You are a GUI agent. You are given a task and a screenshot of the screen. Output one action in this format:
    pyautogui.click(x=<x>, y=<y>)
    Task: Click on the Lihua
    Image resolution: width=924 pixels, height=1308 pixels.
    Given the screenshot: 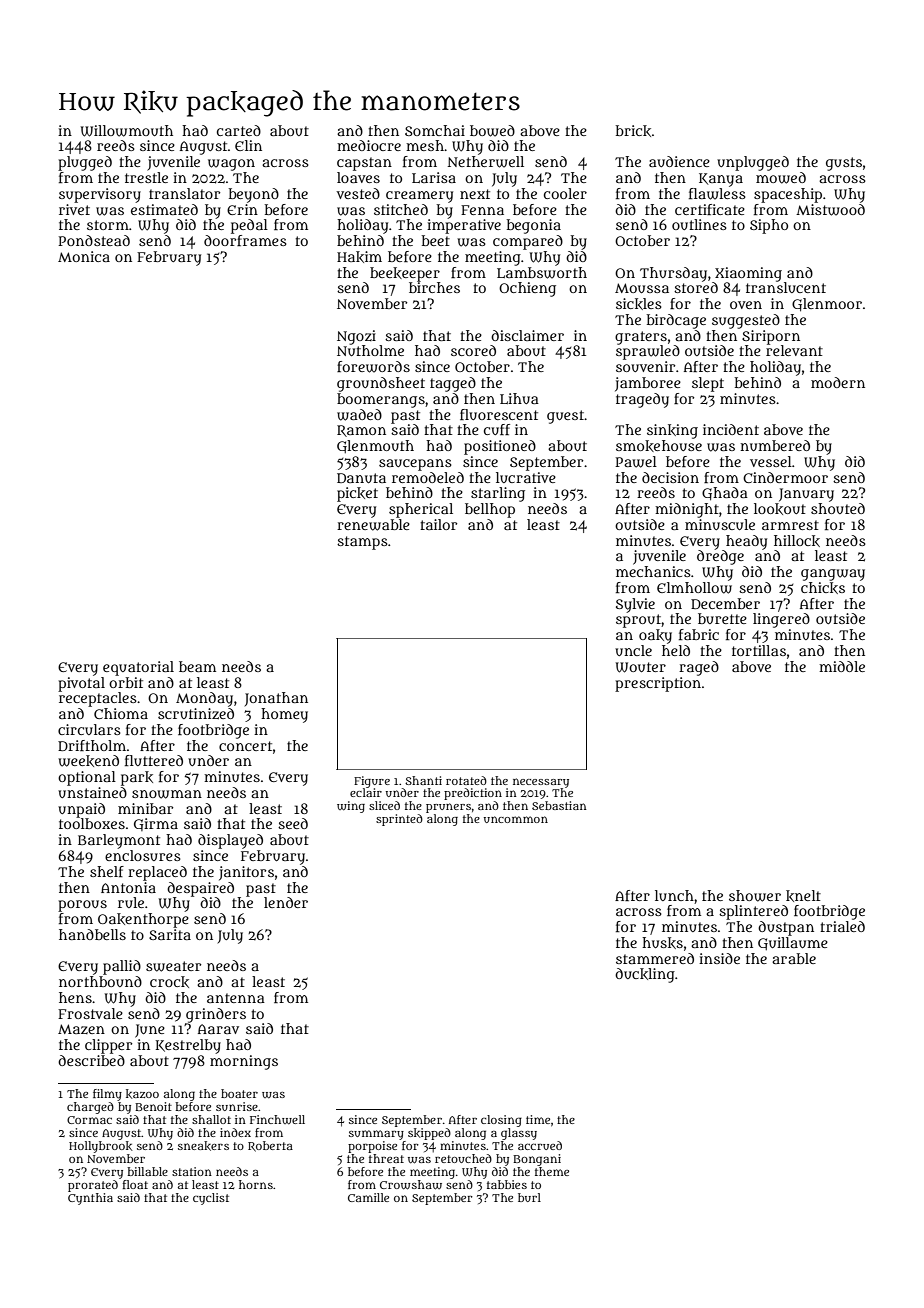 What is the action you would take?
    pyautogui.click(x=519, y=398)
